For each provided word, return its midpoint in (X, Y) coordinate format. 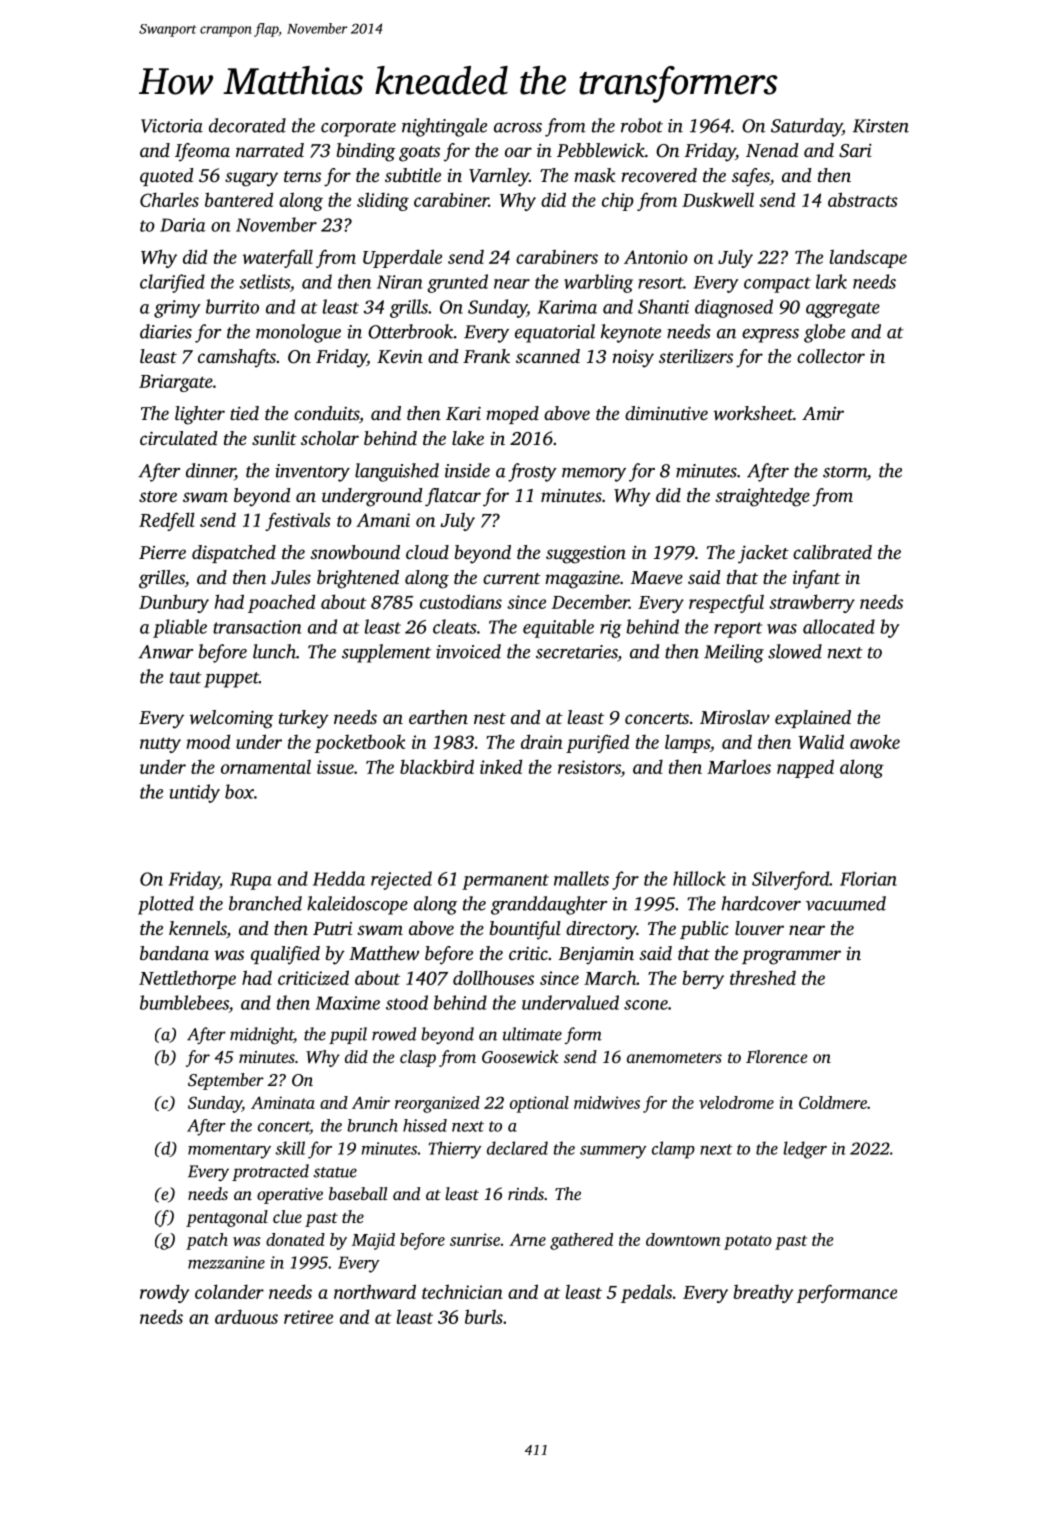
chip (618, 201)
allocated (839, 626)
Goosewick (520, 1056)
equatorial (555, 333)
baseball (358, 1193)
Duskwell (718, 199)
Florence (776, 1056)
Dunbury (174, 603)
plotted (166, 905)
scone (646, 1005)
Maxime (347, 1003)
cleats (455, 626)
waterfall (278, 258)
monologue (298, 333)
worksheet (753, 413)
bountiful (525, 930)
